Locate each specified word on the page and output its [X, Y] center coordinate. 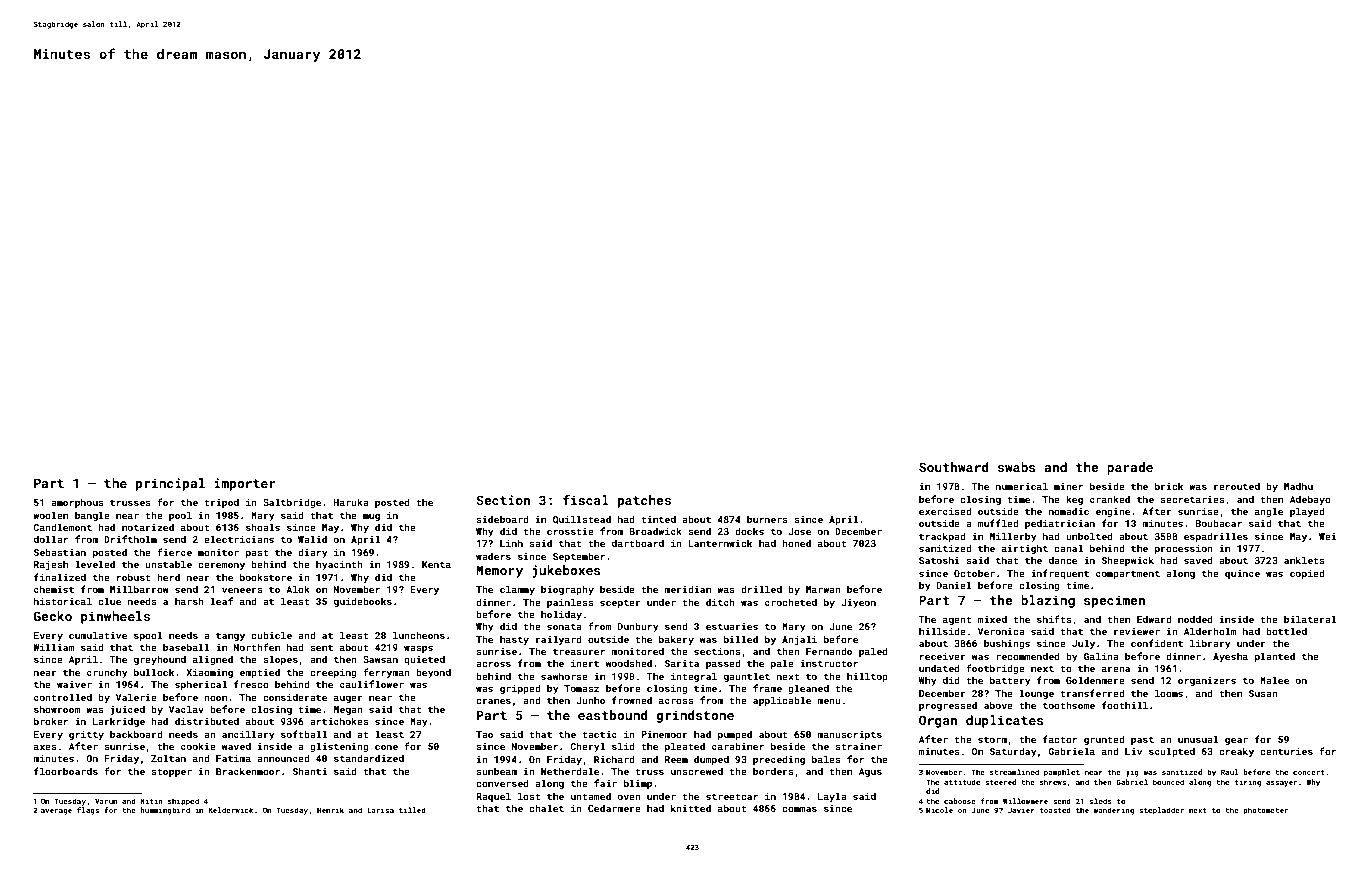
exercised [945, 511]
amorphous [77, 503]
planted [1275, 657]
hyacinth [339, 565]
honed [796, 543]
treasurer [579, 651]
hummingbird [165, 811]
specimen [1114, 601]
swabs [1017, 467]
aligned [213, 660]
